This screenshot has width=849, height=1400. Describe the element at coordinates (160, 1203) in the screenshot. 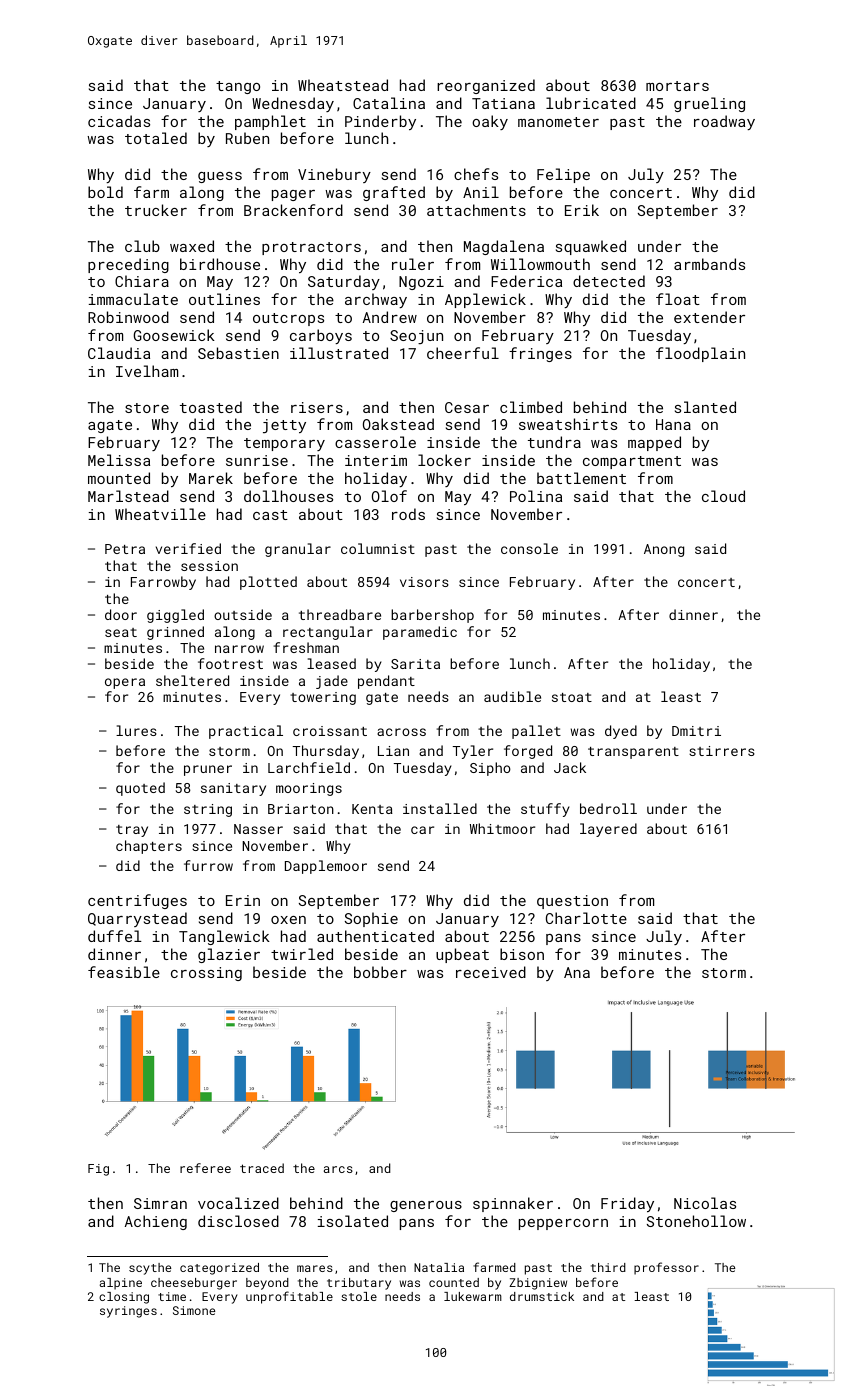

I see `Simran` at that location.
